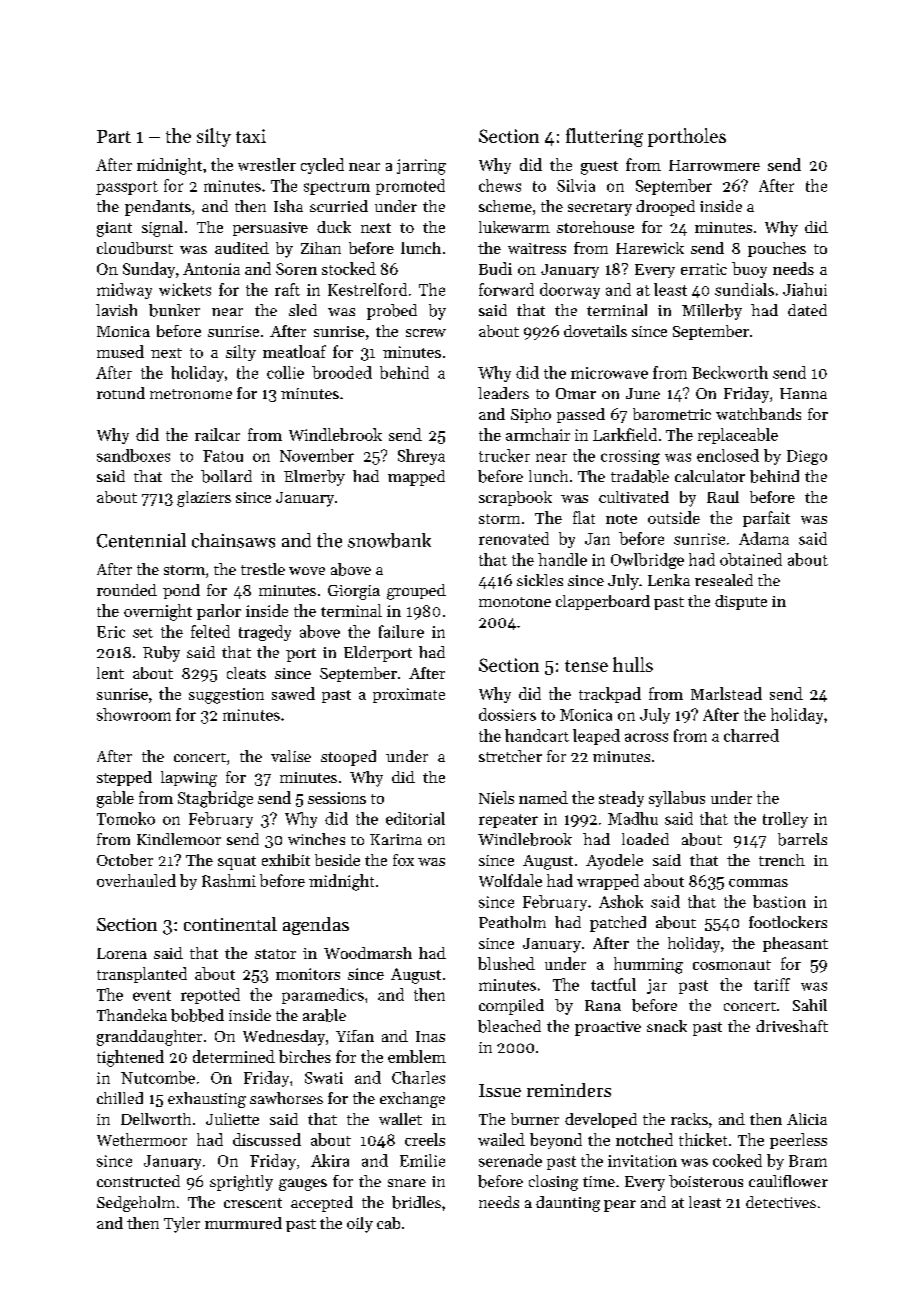  Describe the element at coordinates (409, 695) in the document. I see `proximate` at that location.
